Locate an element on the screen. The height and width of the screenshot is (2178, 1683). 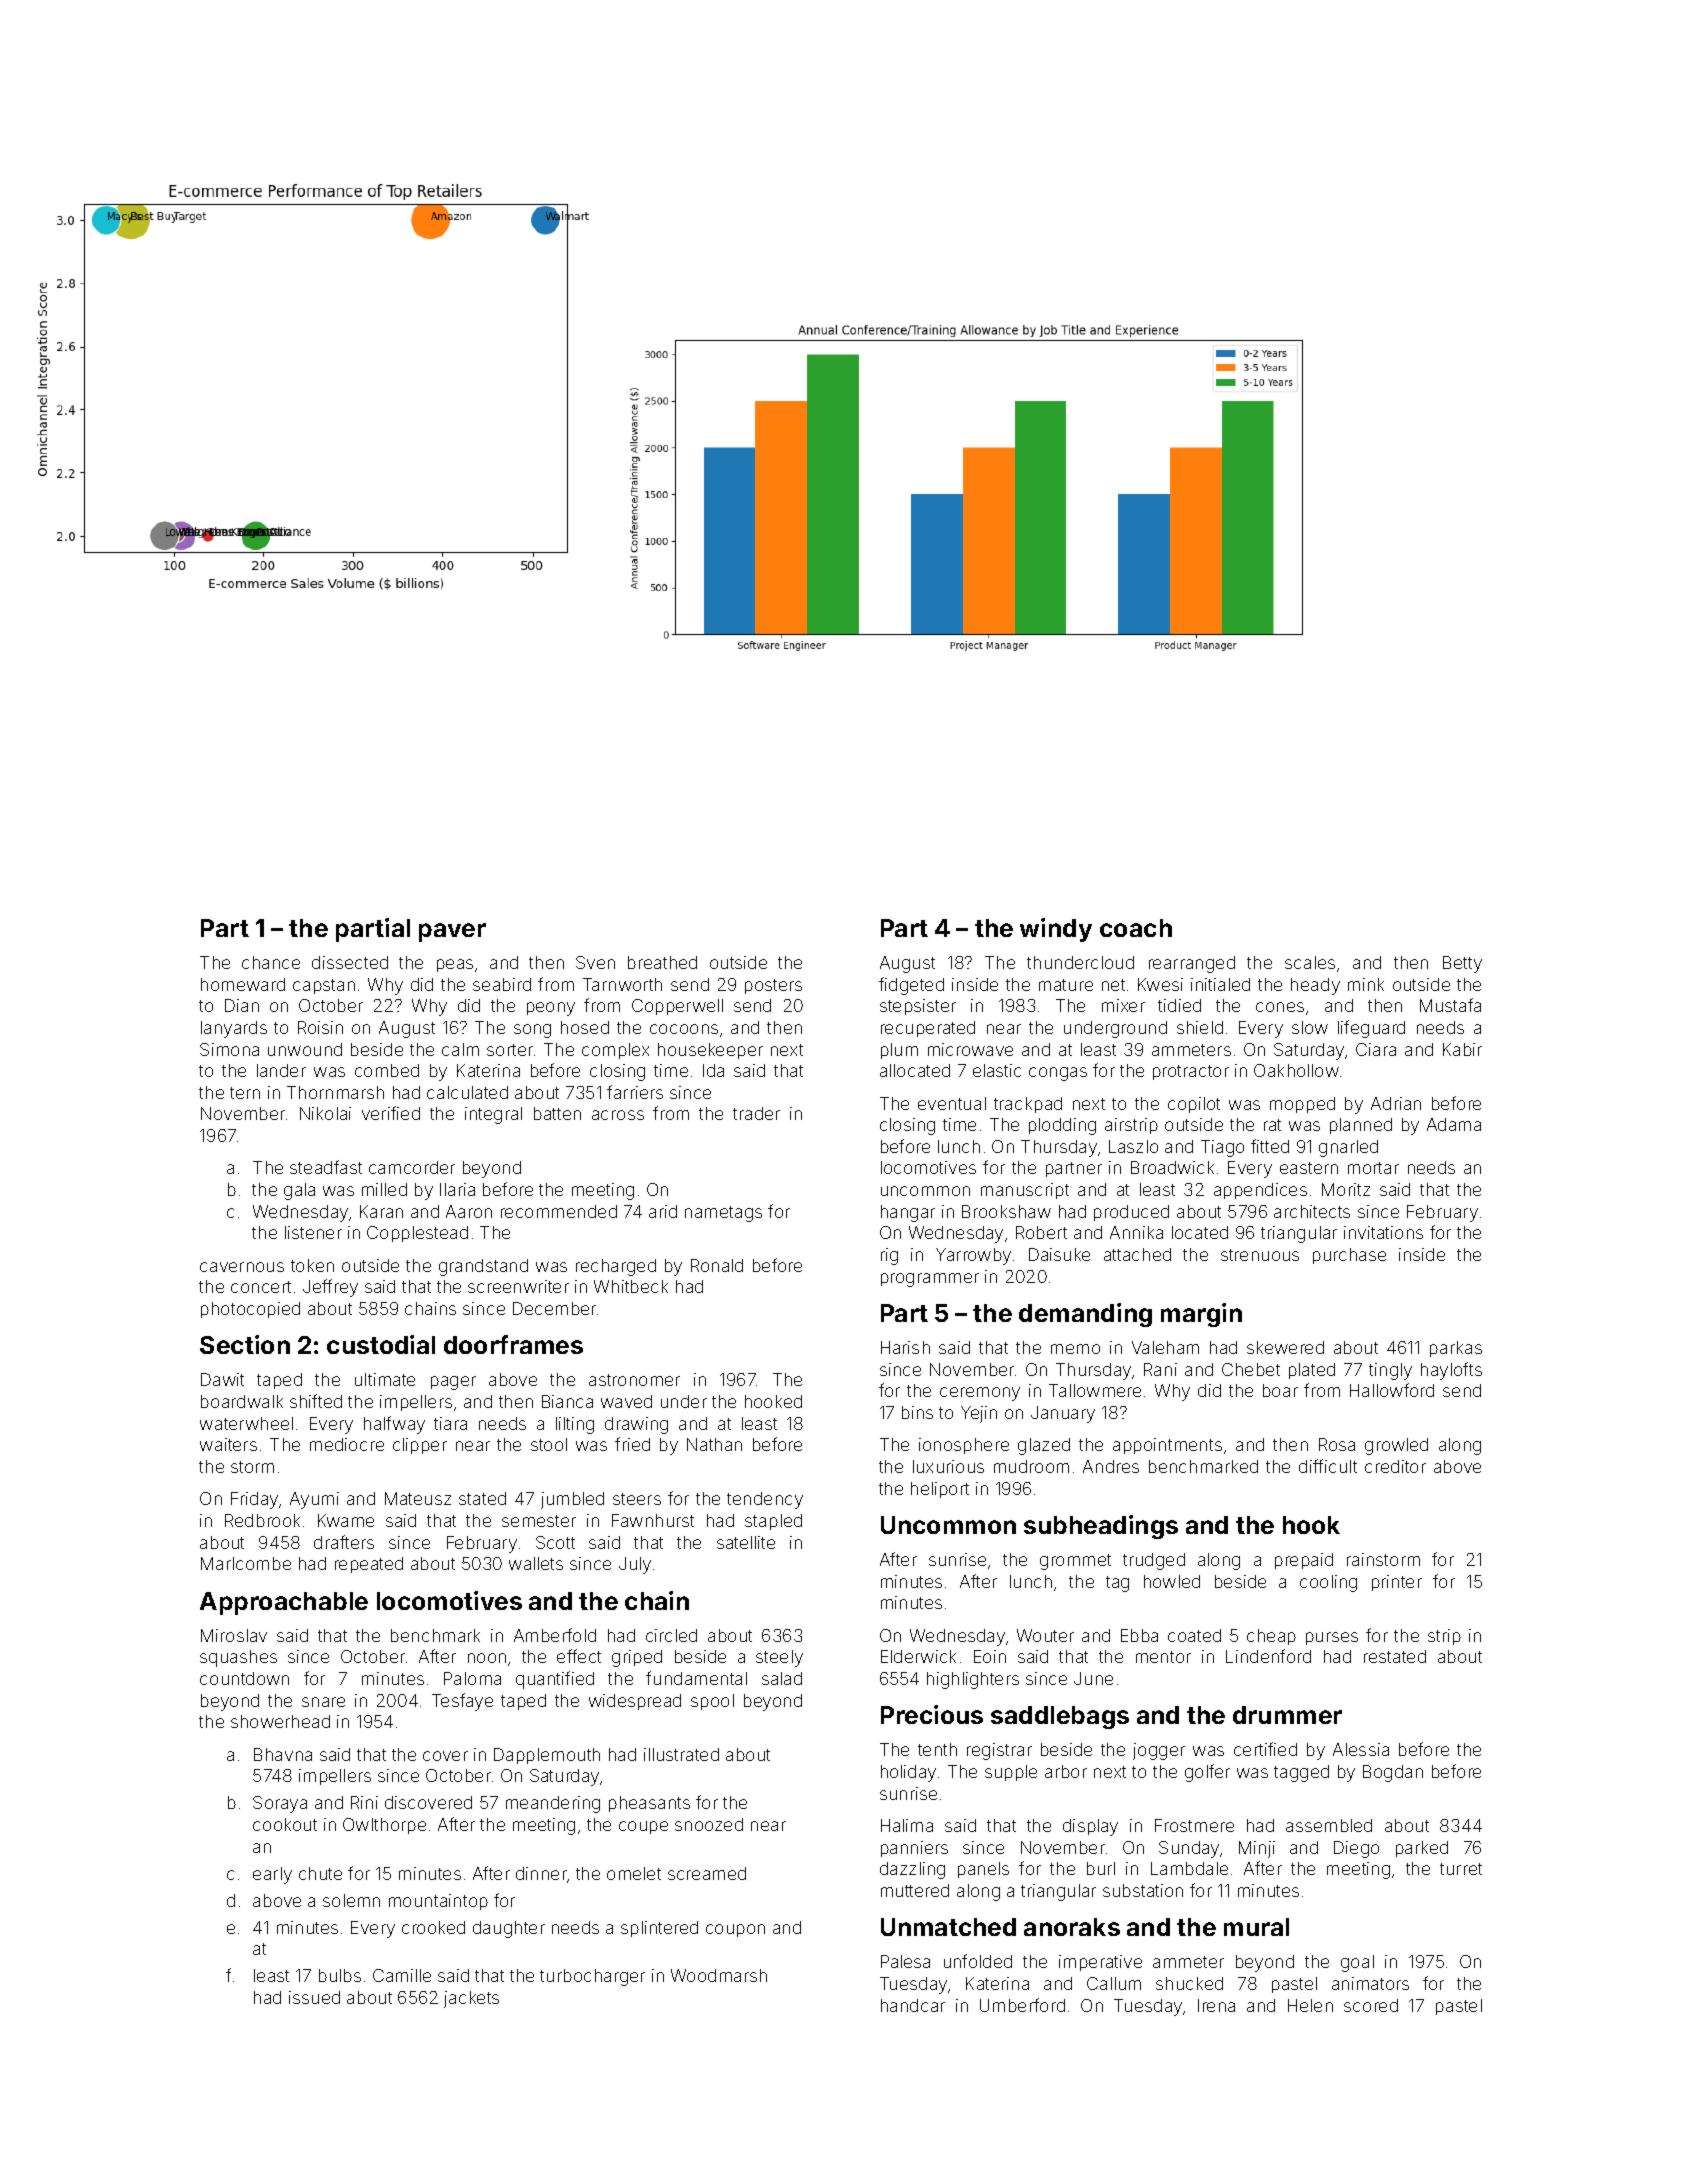
fitted is located at coordinates (1270, 1146).
